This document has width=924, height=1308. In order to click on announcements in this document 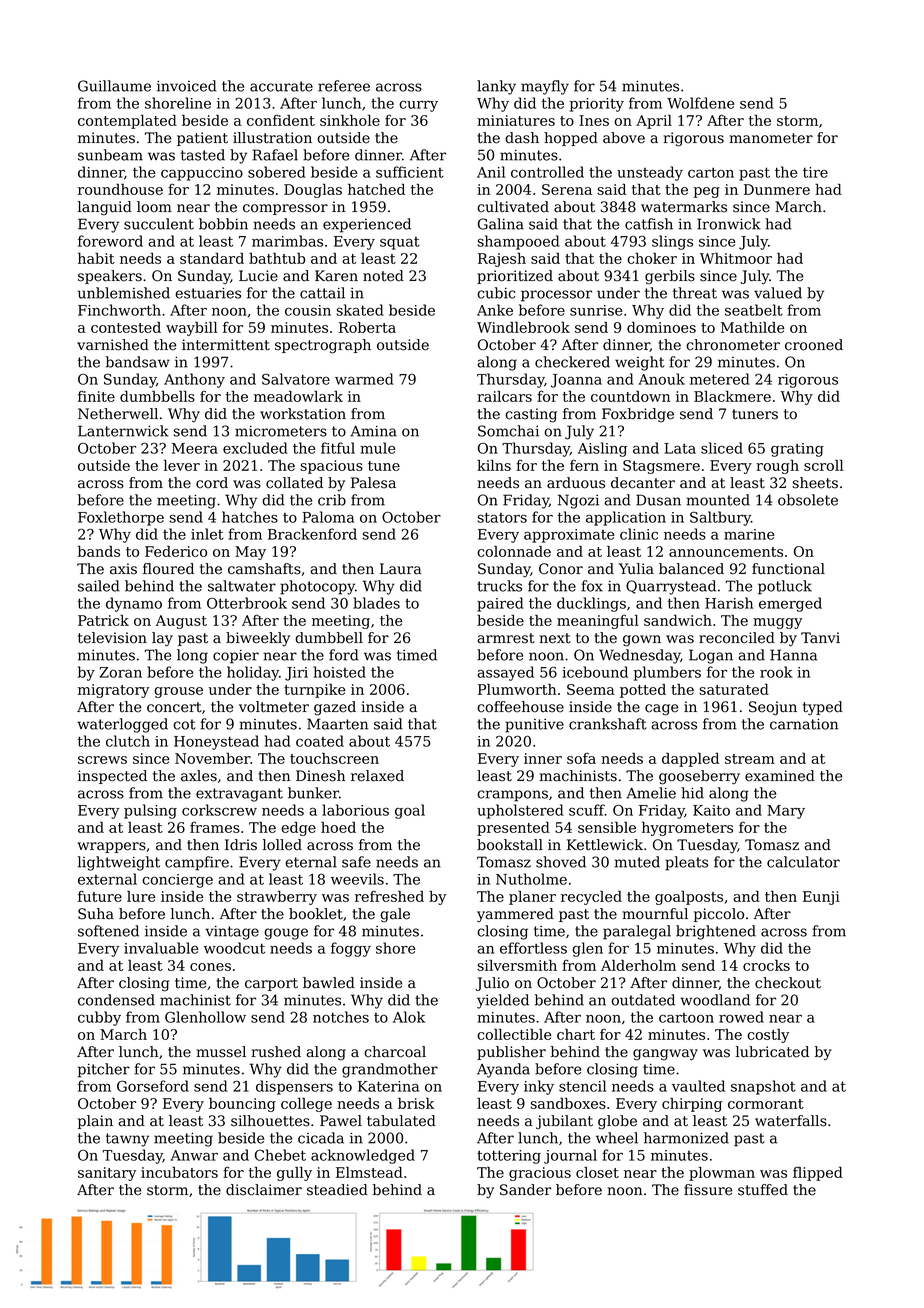, I will do `click(726, 552)`.
